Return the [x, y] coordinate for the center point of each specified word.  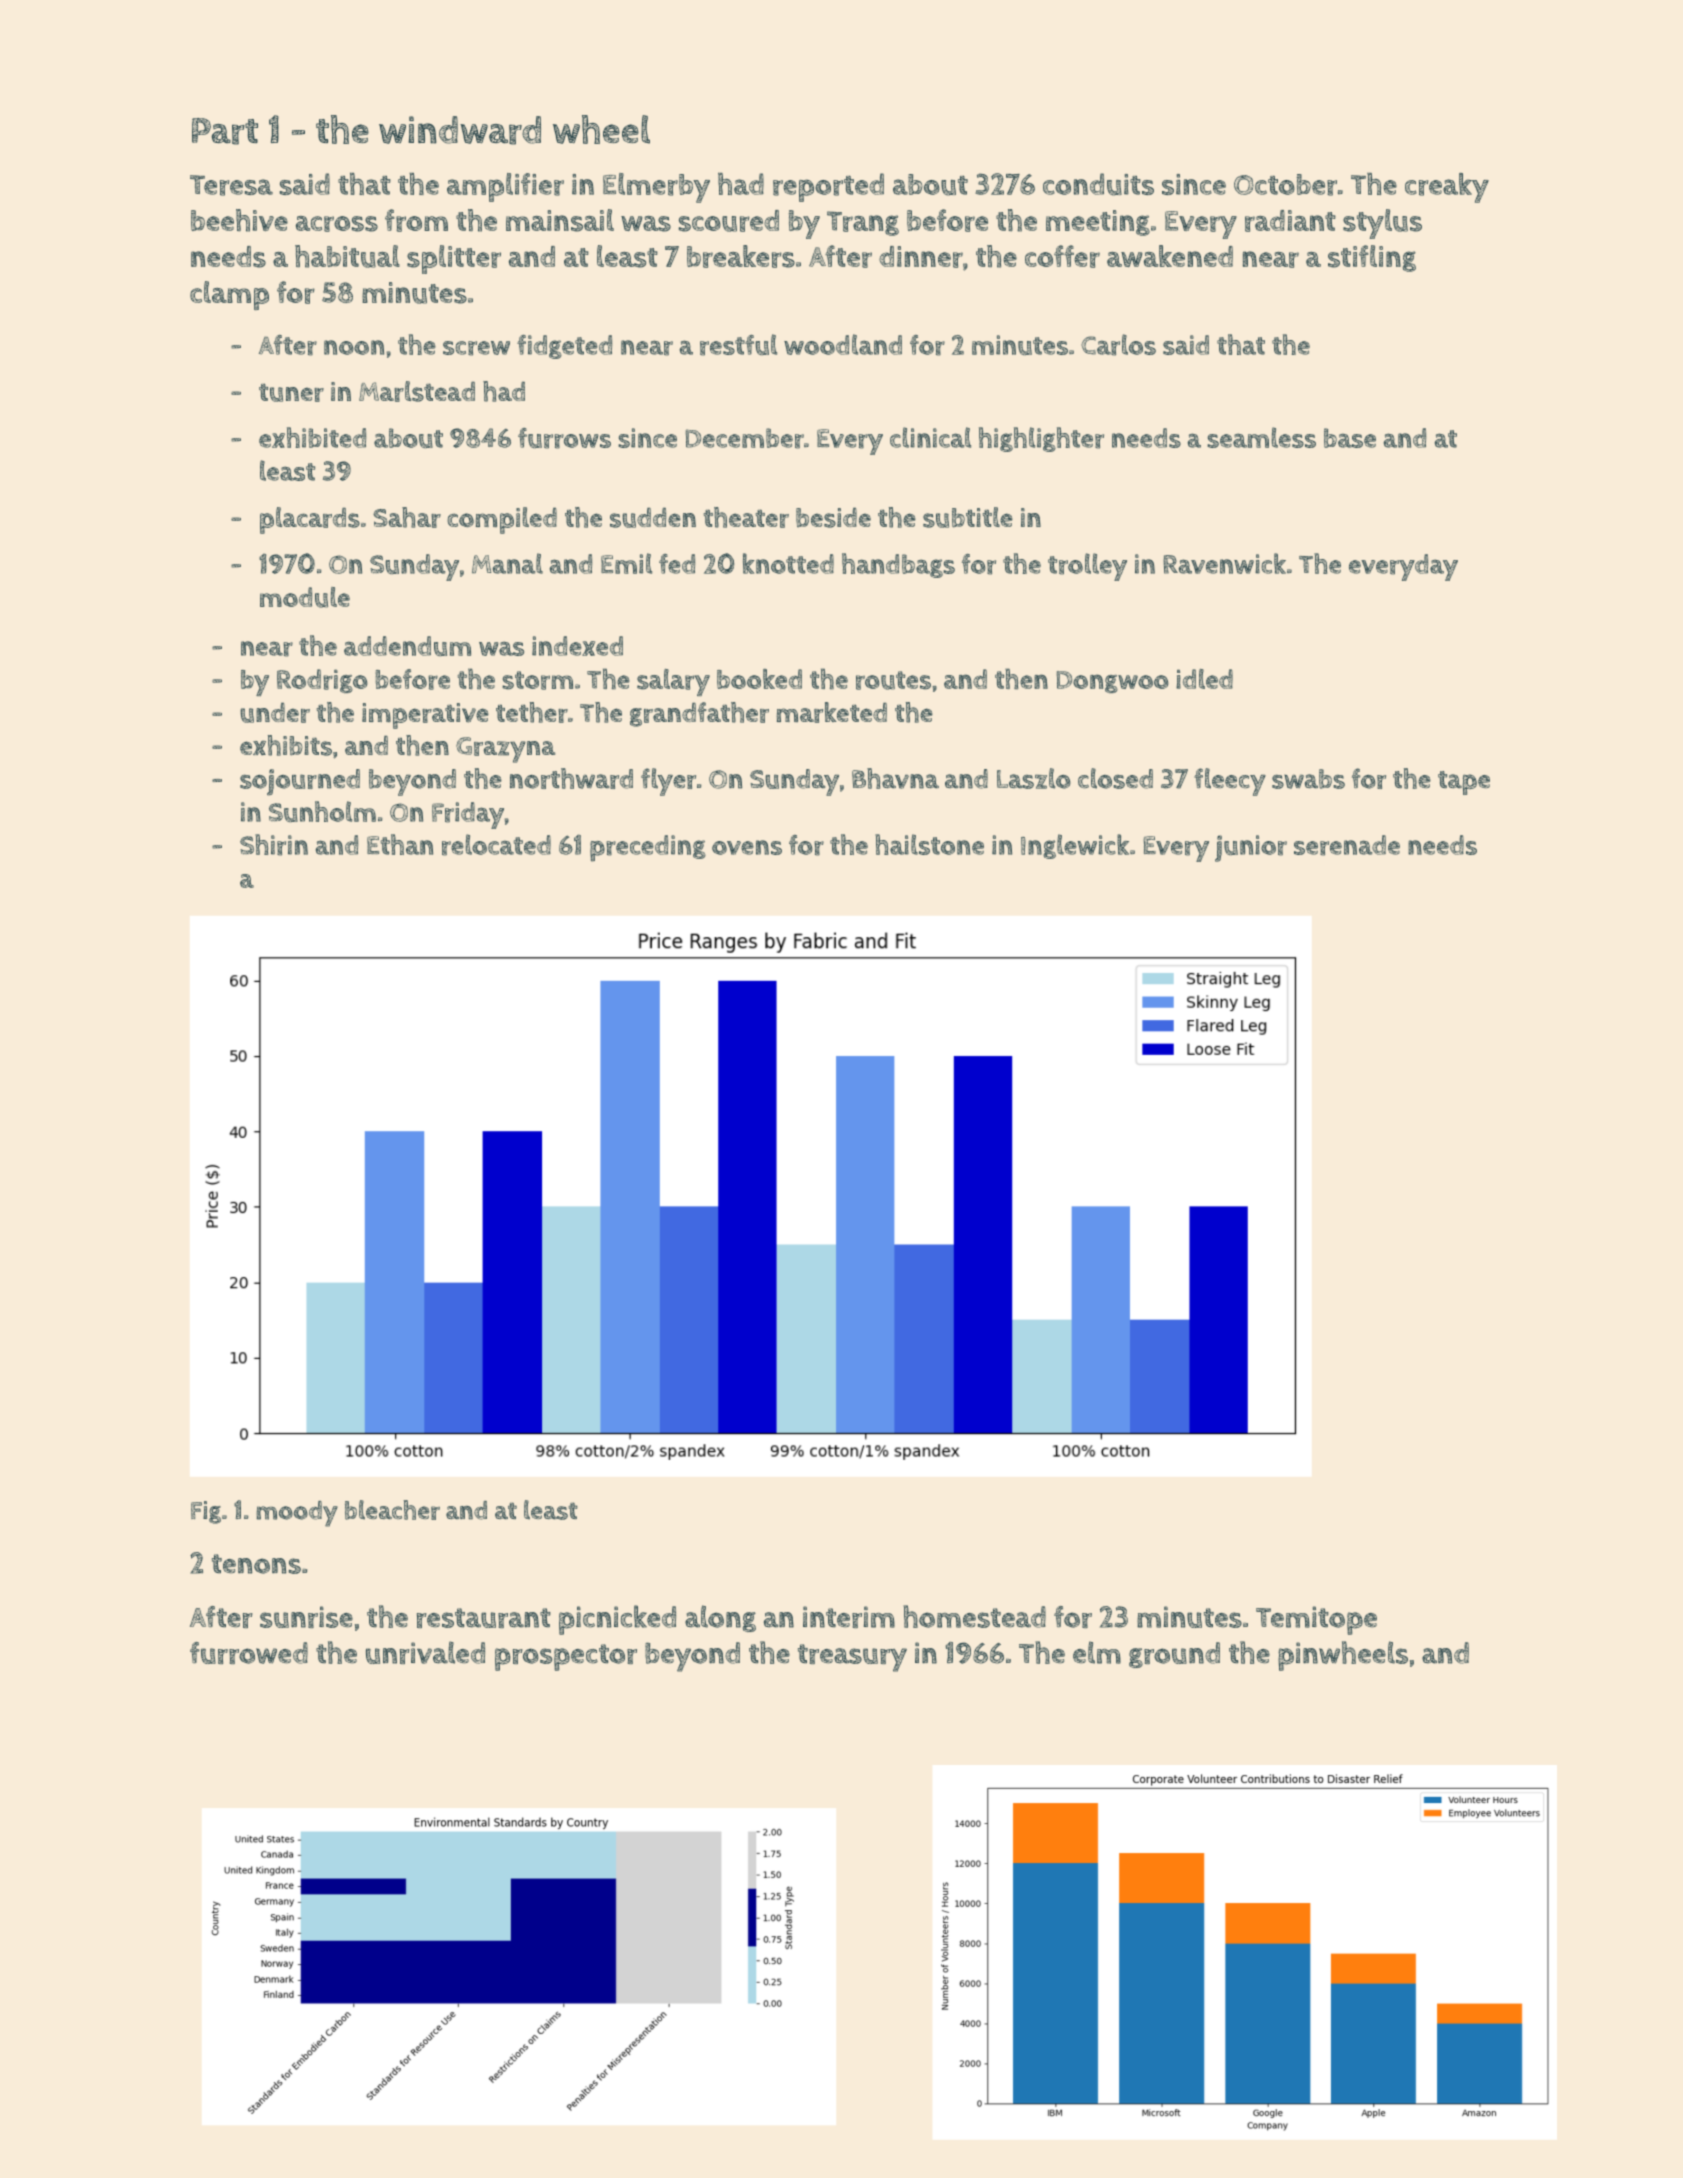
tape [1464, 783]
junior [1251, 848]
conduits [1098, 184]
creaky [1447, 188]
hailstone [929, 844]
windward [460, 130]
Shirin [274, 845]
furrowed [249, 1653]
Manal [507, 563]
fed [677, 564]
